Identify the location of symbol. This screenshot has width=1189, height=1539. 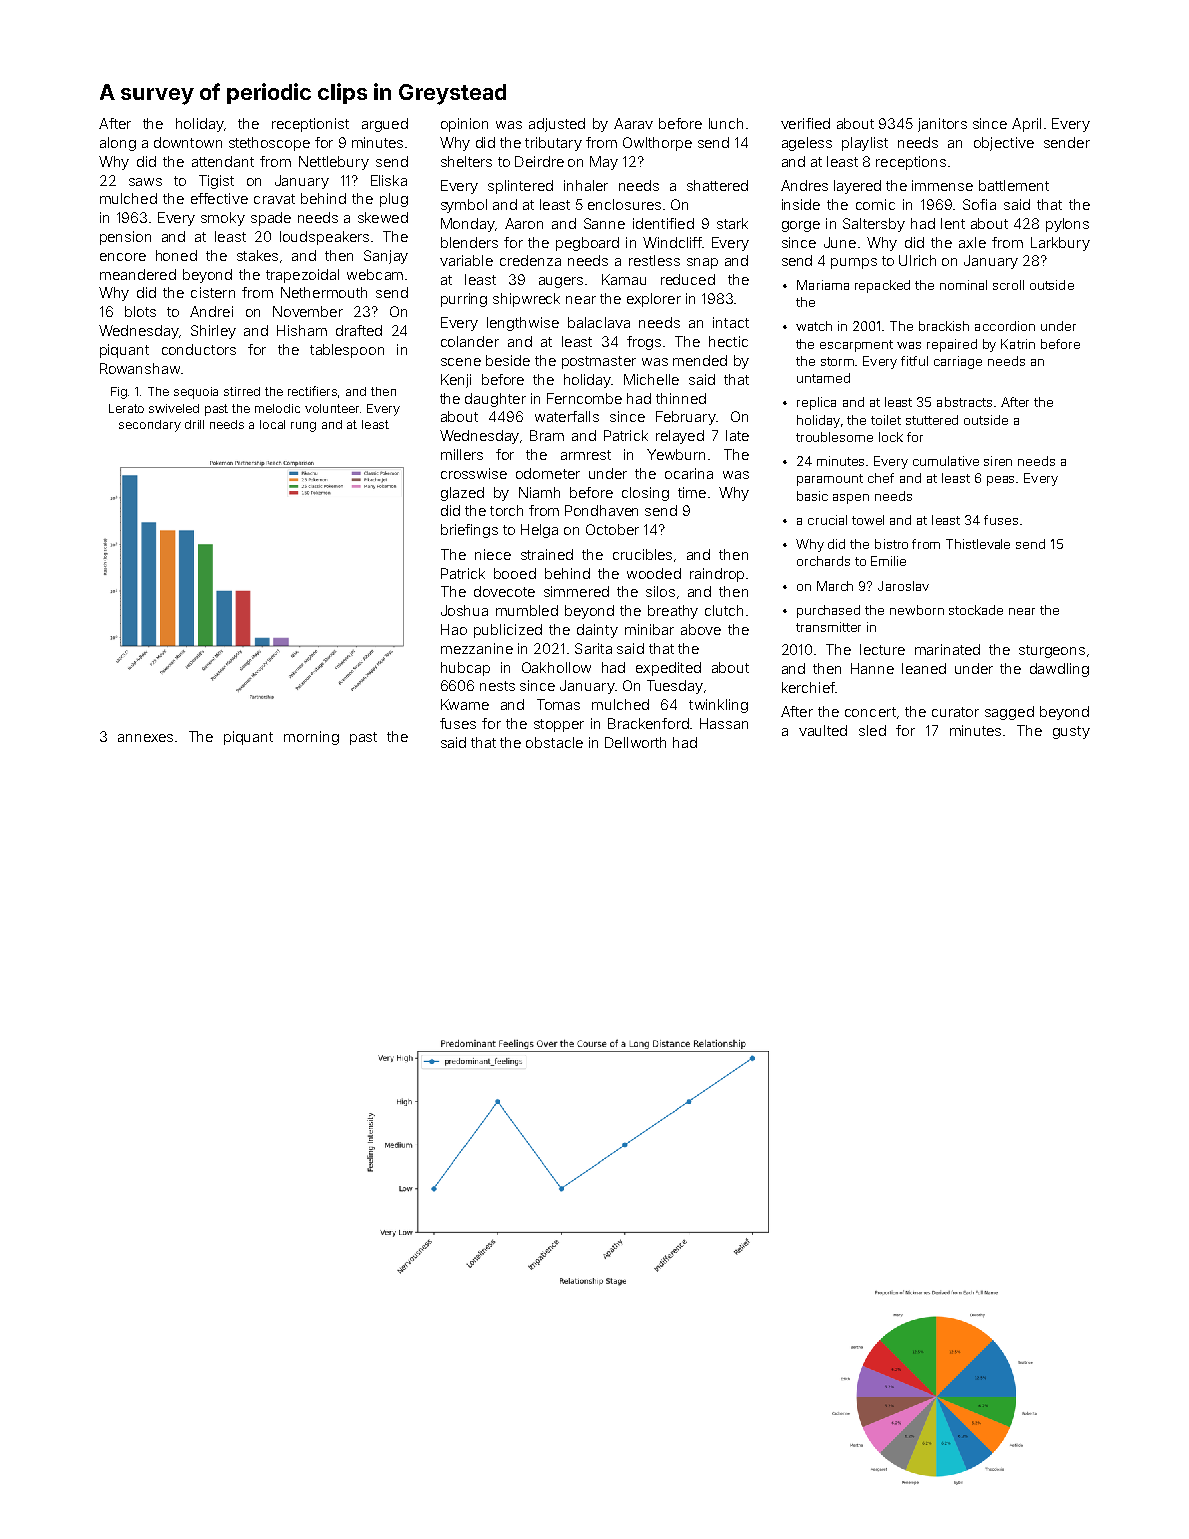
(464, 206).
